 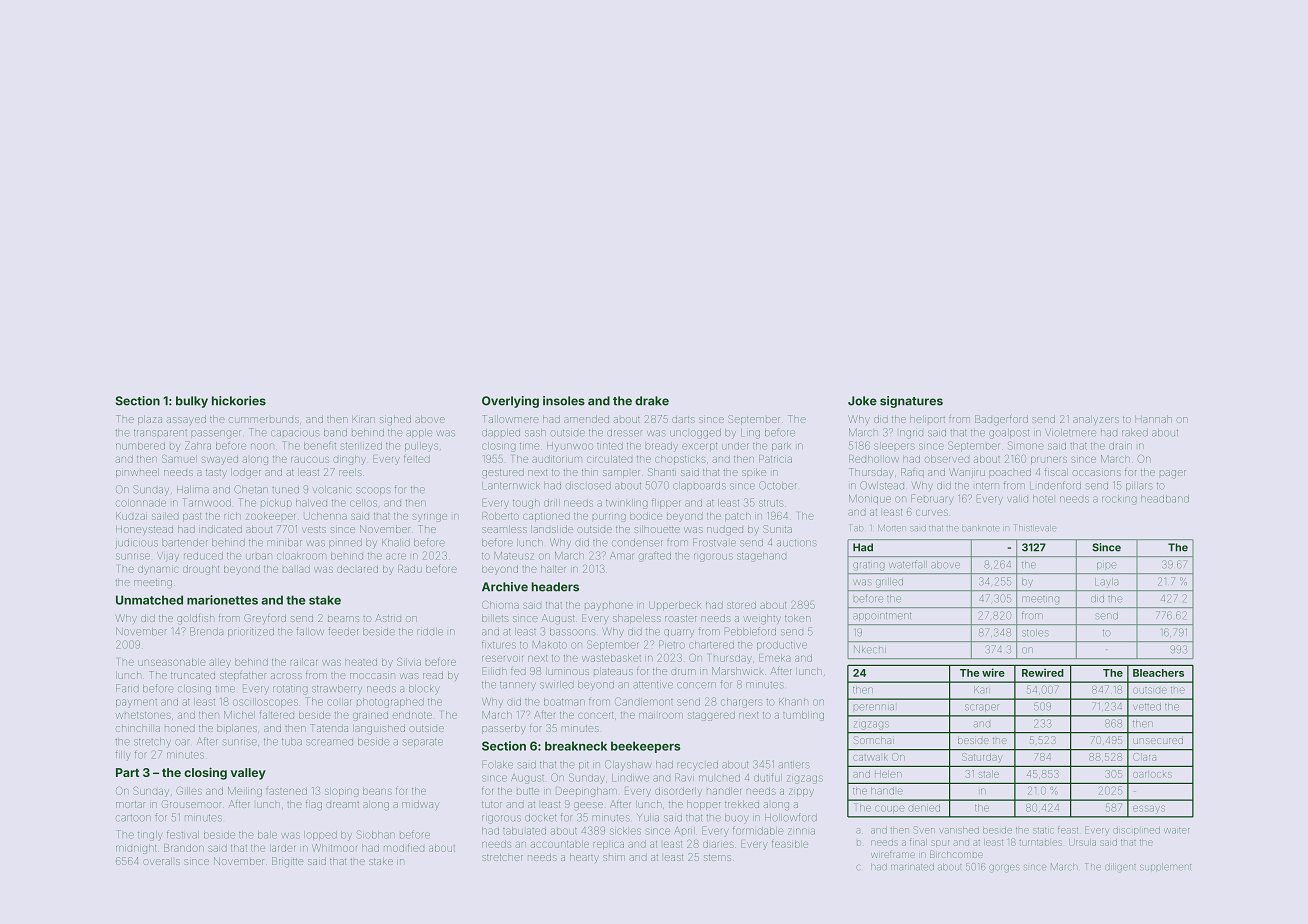 I want to click on Layla, so click(x=1106, y=582).
